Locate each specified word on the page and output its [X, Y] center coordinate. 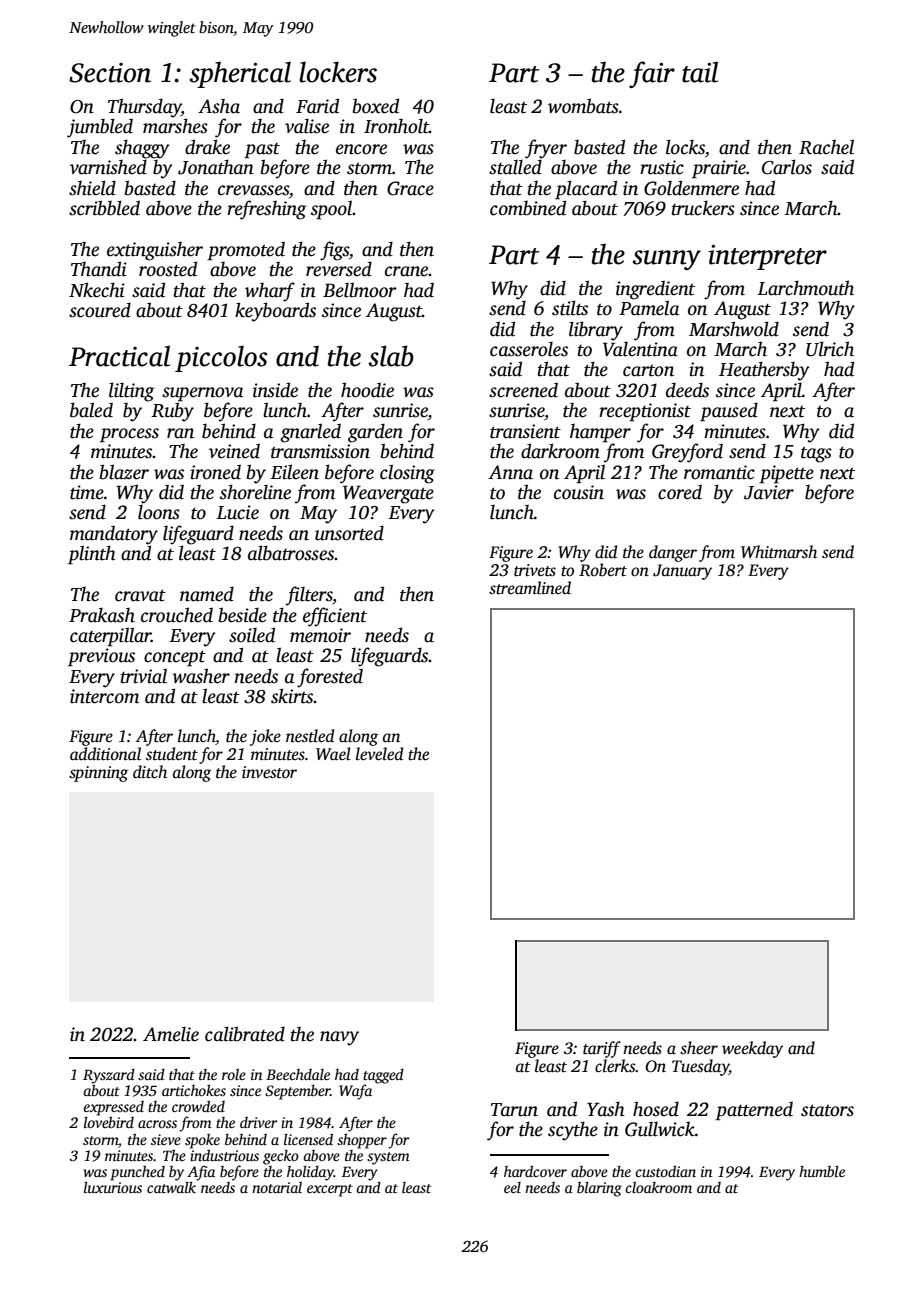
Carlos [787, 167]
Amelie [171, 1034]
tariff [602, 1049]
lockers [338, 72]
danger [673, 553]
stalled [515, 167]
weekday [752, 1049]
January [682, 572]
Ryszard [109, 1076]
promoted [246, 251]
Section [110, 73]
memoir [320, 635]
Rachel [826, 147]
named [207, 594]
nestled [310, 736]
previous [101, 657]
